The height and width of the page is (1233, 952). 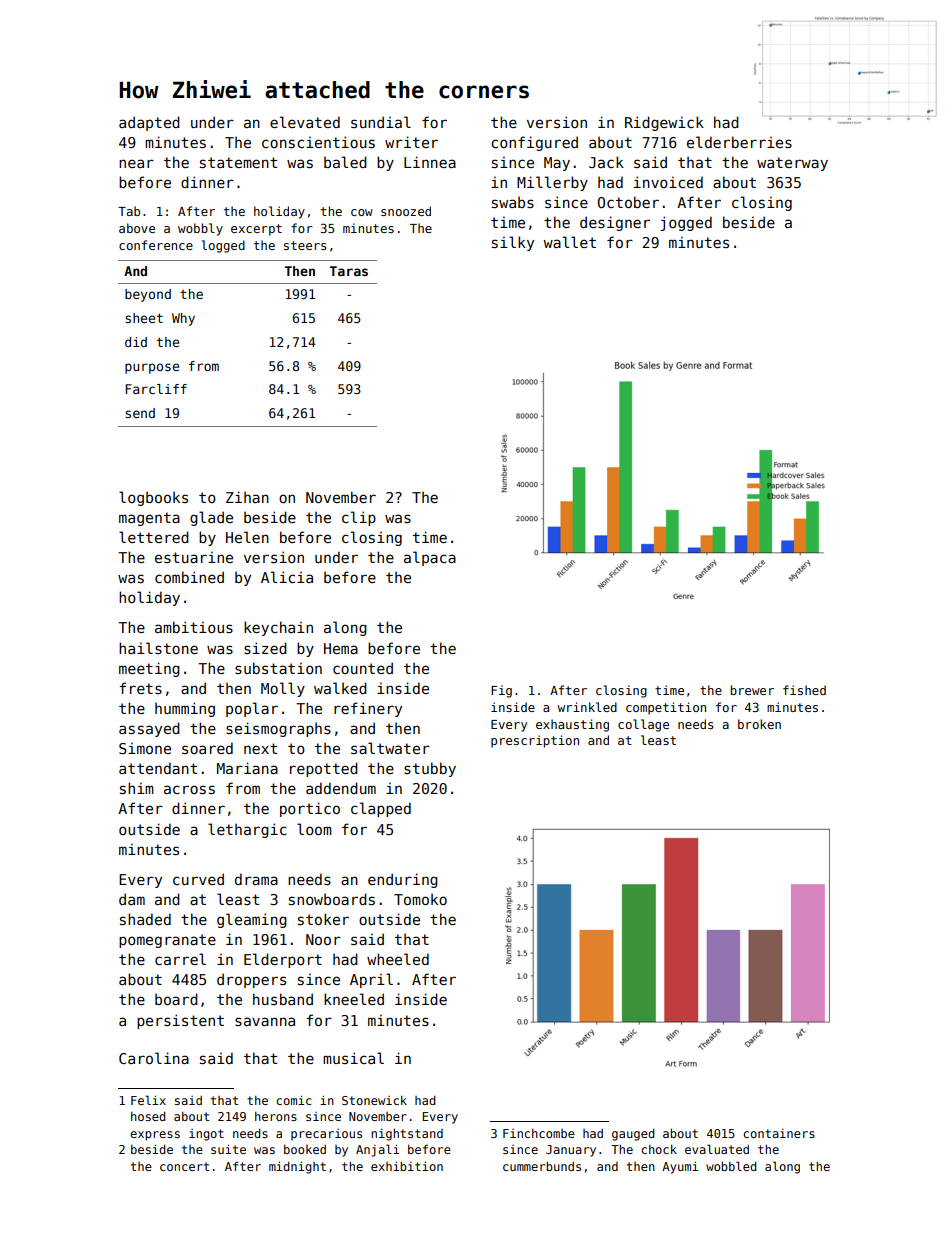 I want to click on wallet, so click(x=569, y=242).
